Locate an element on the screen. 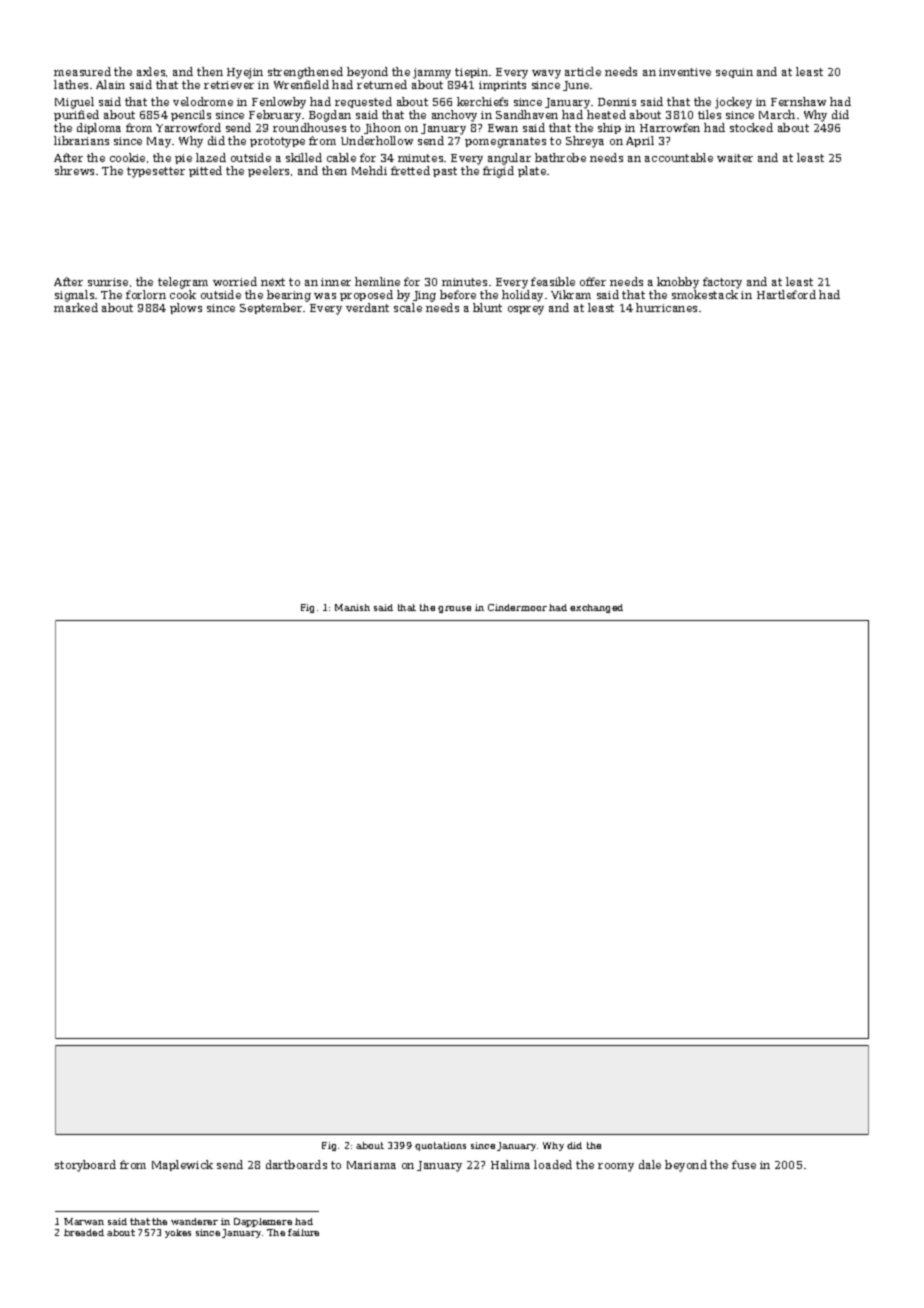  Cindermoor is located at coordinates (517, 607).
